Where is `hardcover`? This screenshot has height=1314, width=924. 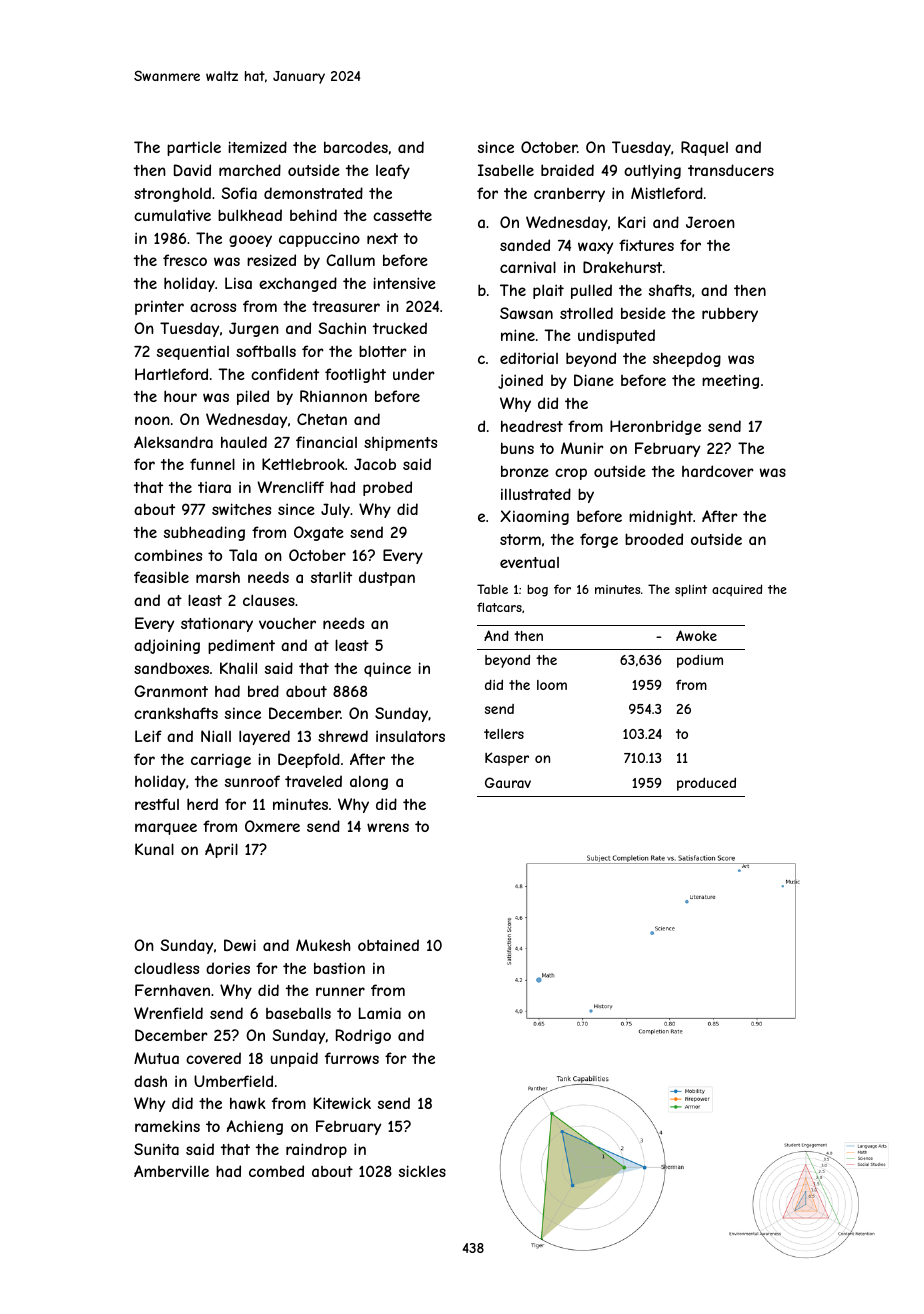
hardcover is located at coordinates (718, 471).
